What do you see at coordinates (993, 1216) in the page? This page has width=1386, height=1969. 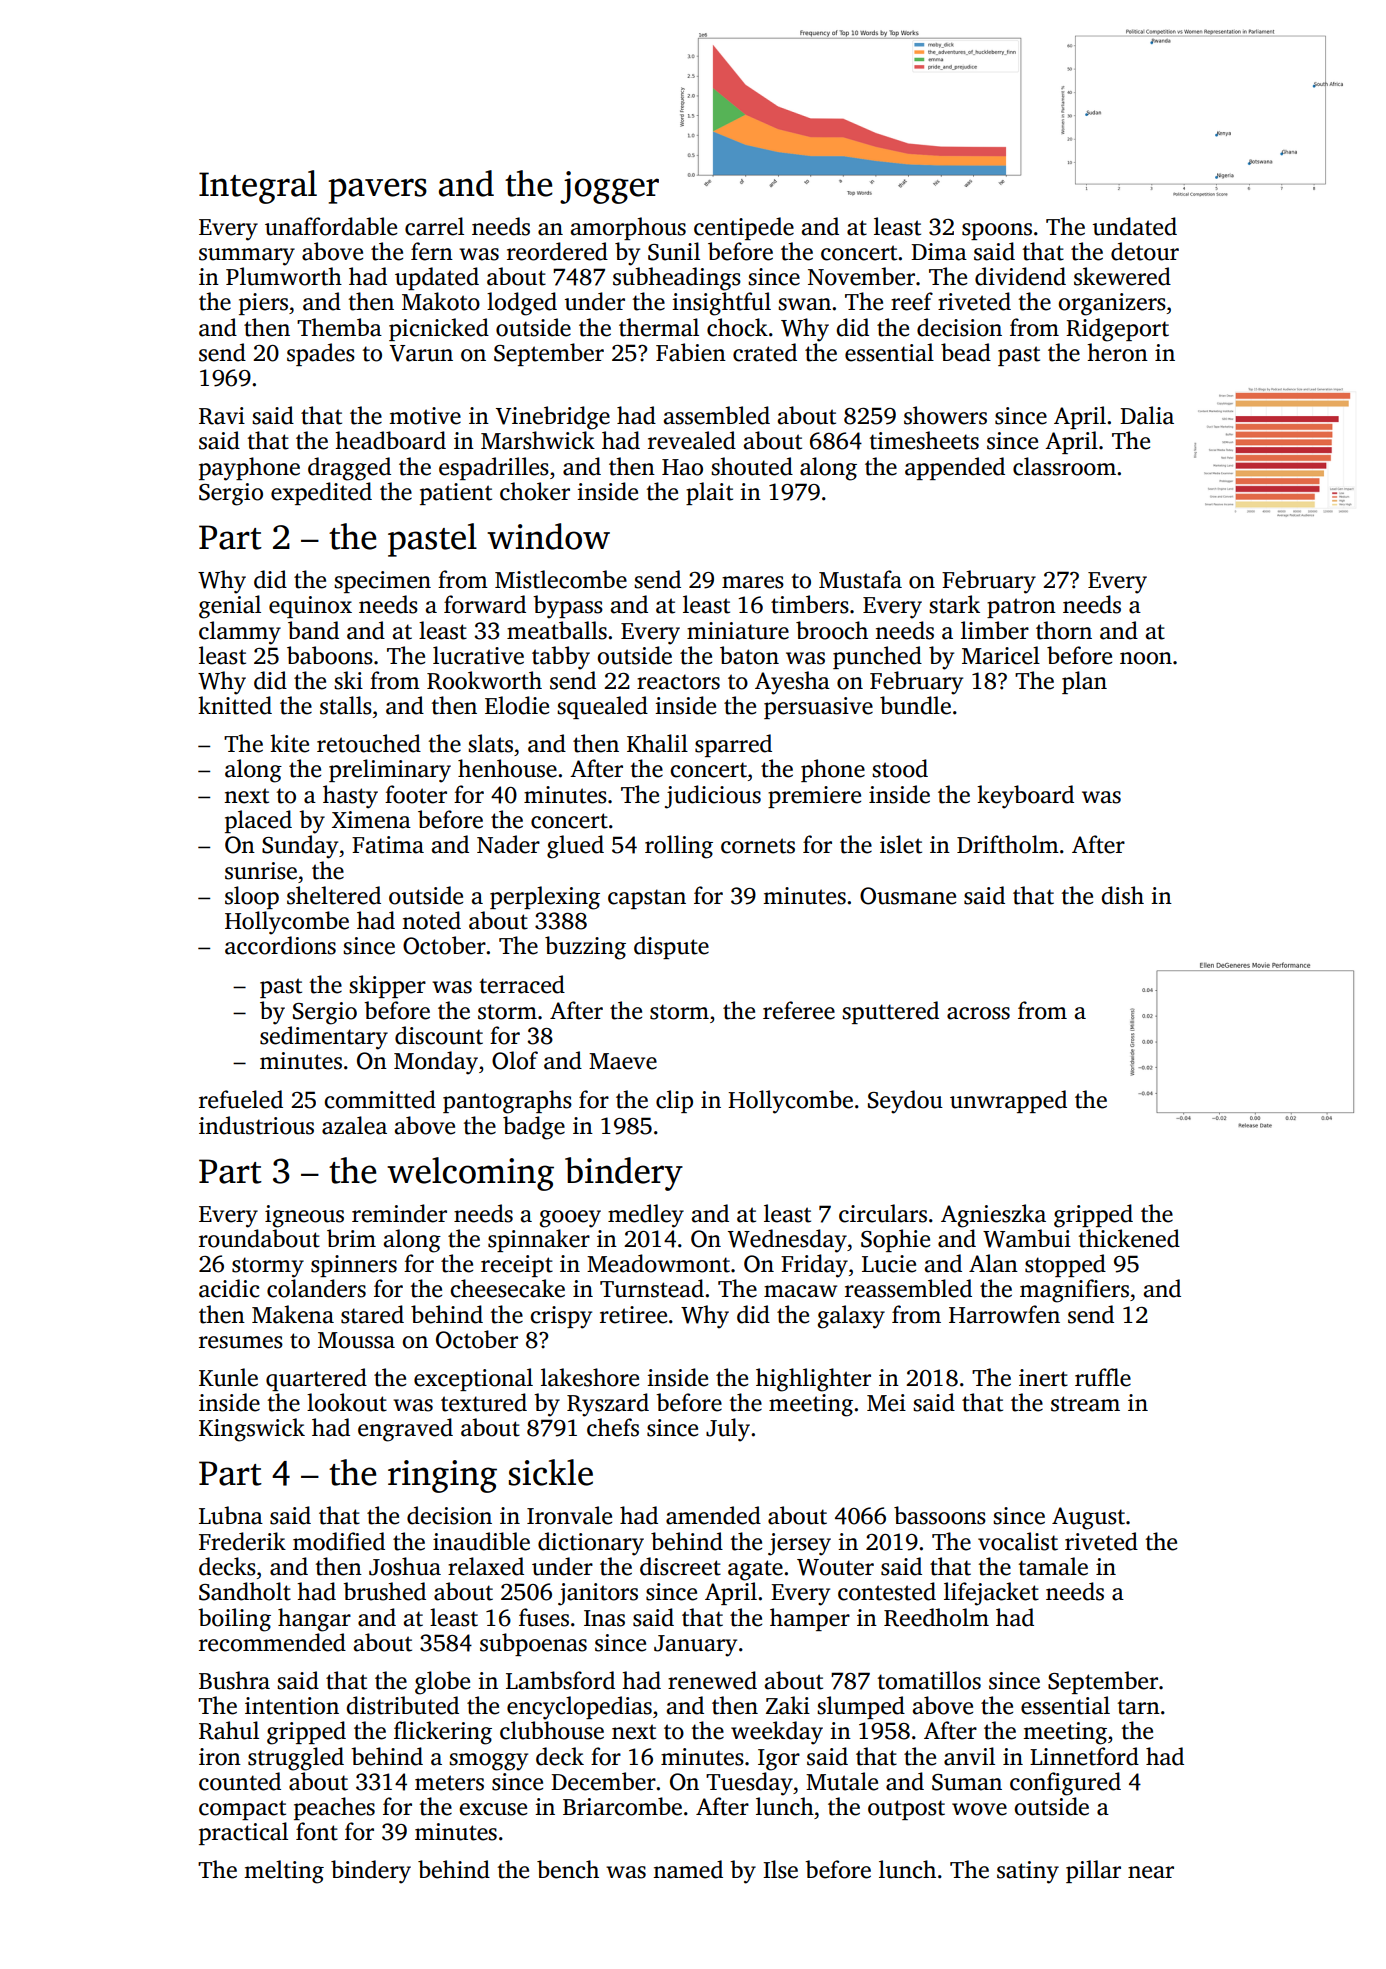 I see `Agnieszka` at bounding box center [993, 1216].
